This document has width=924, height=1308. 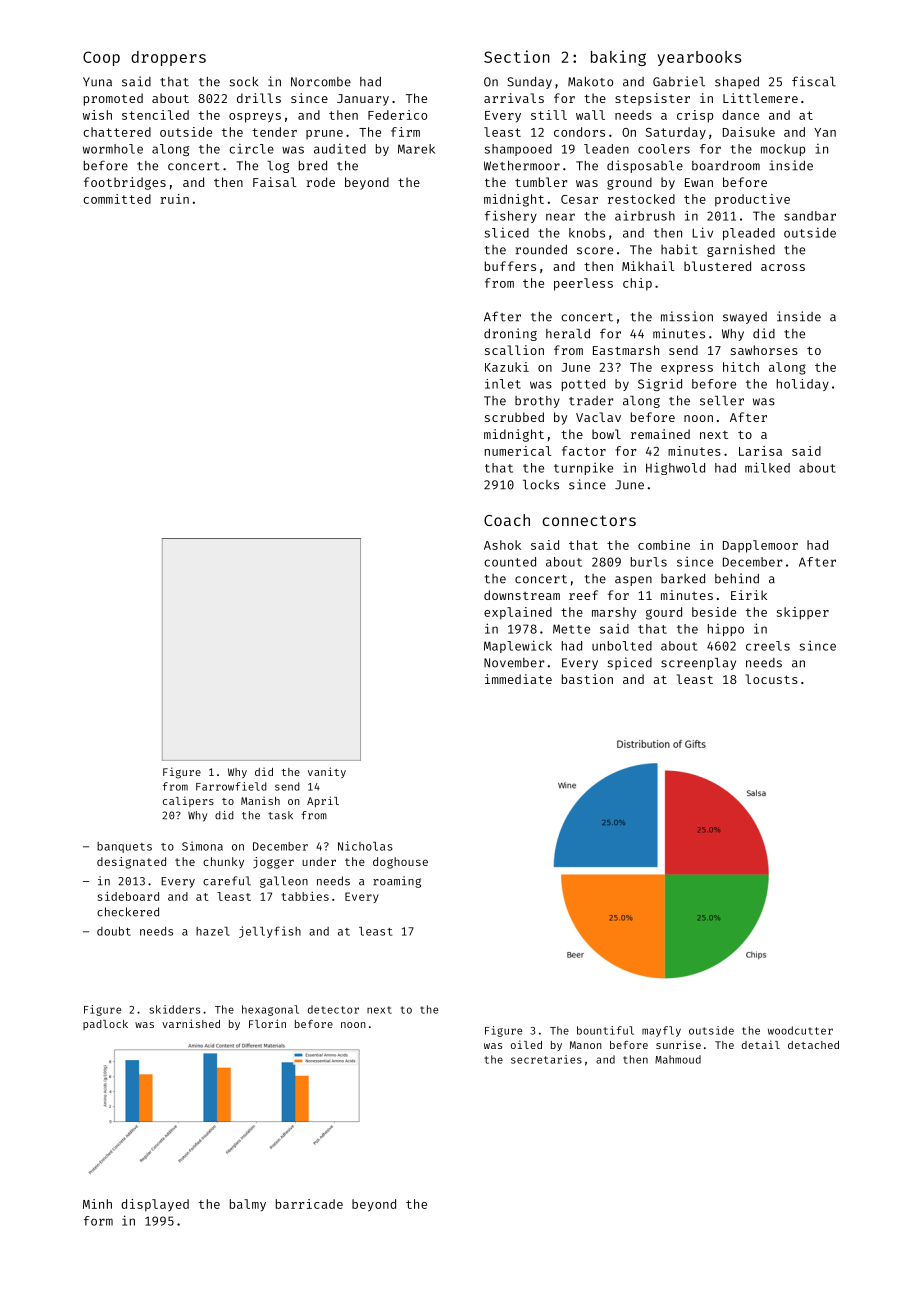 I want to click on yearbooks, so click(x=699, y=58).
